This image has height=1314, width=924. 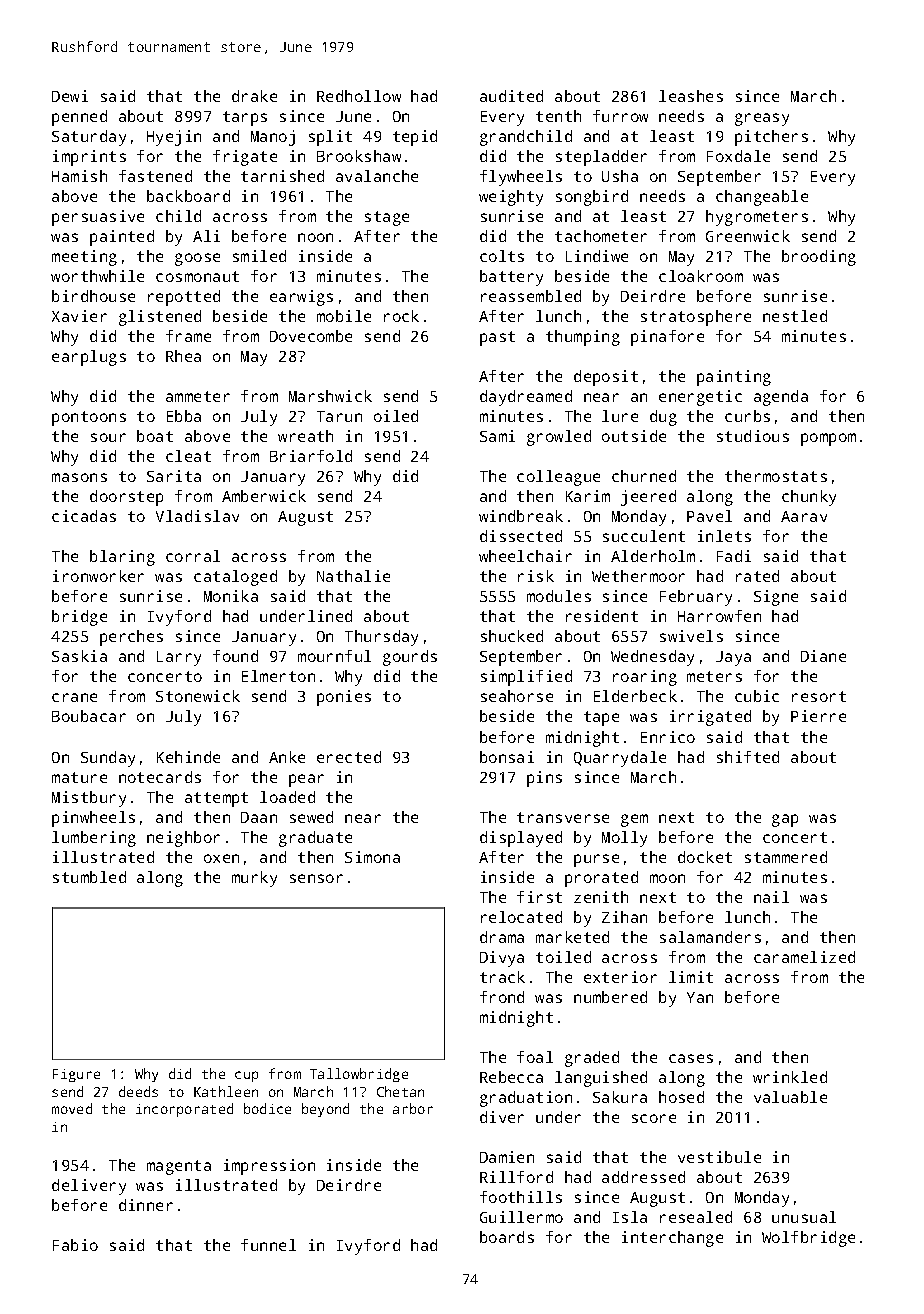 What do you see at coordinates (526, 1099) in the image?
I see `graduation` at bounding box center [526, 1099].
